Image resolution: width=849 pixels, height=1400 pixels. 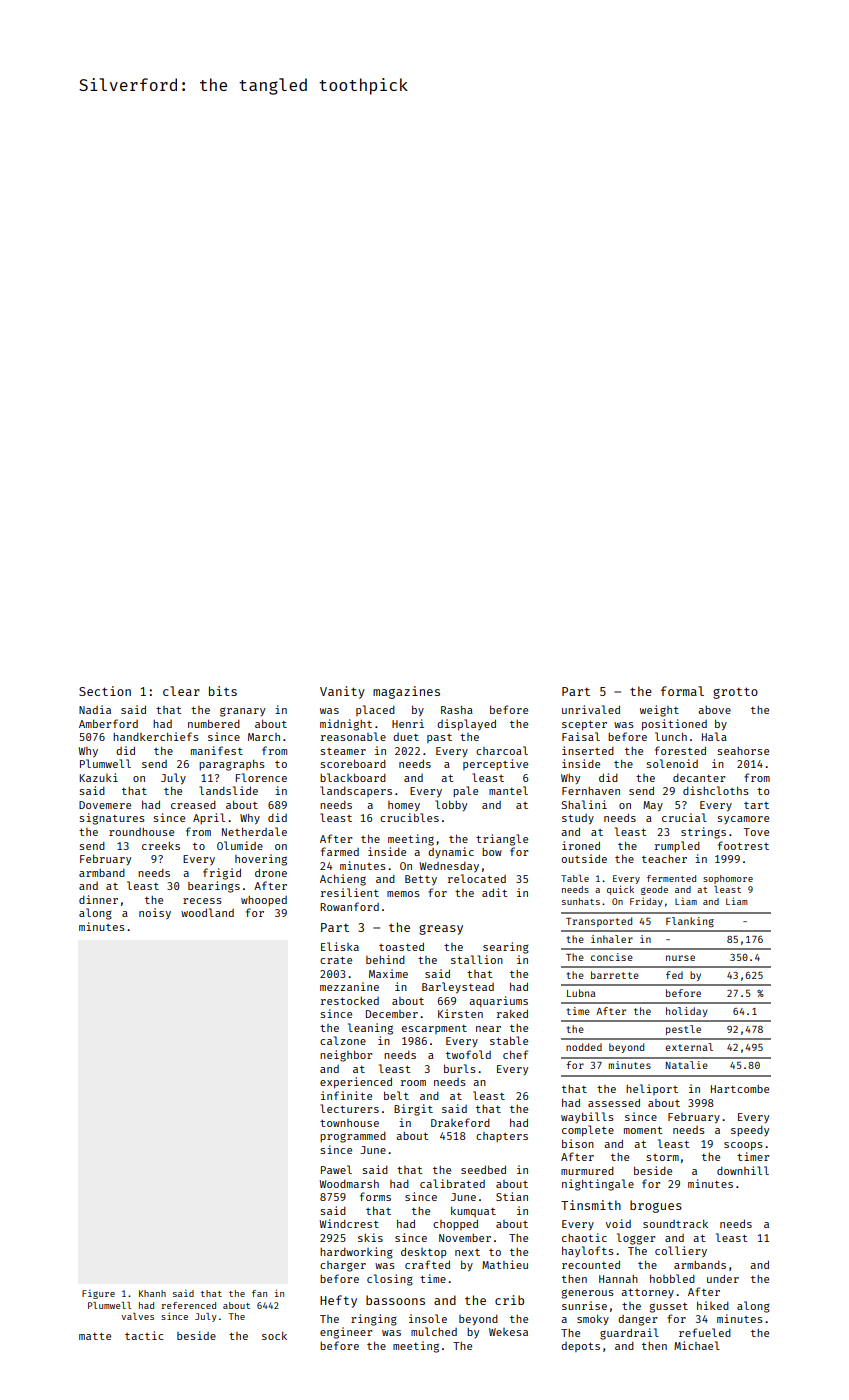 What do you see at coordinates (181, 691) in the image?
I see `clear` at bounding box center [181, 691].
